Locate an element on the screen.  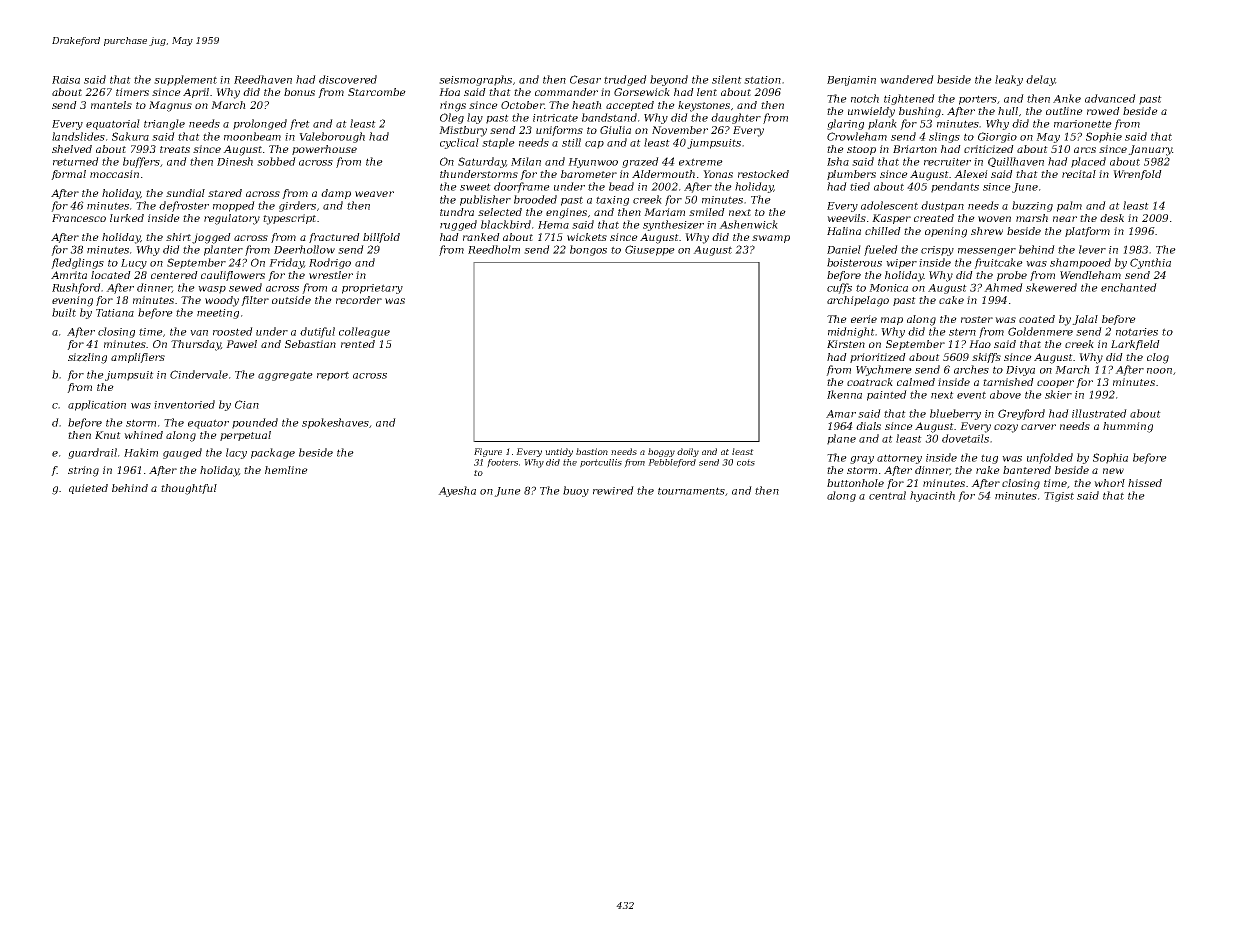
placed is located at coordinates (1088, 162).
